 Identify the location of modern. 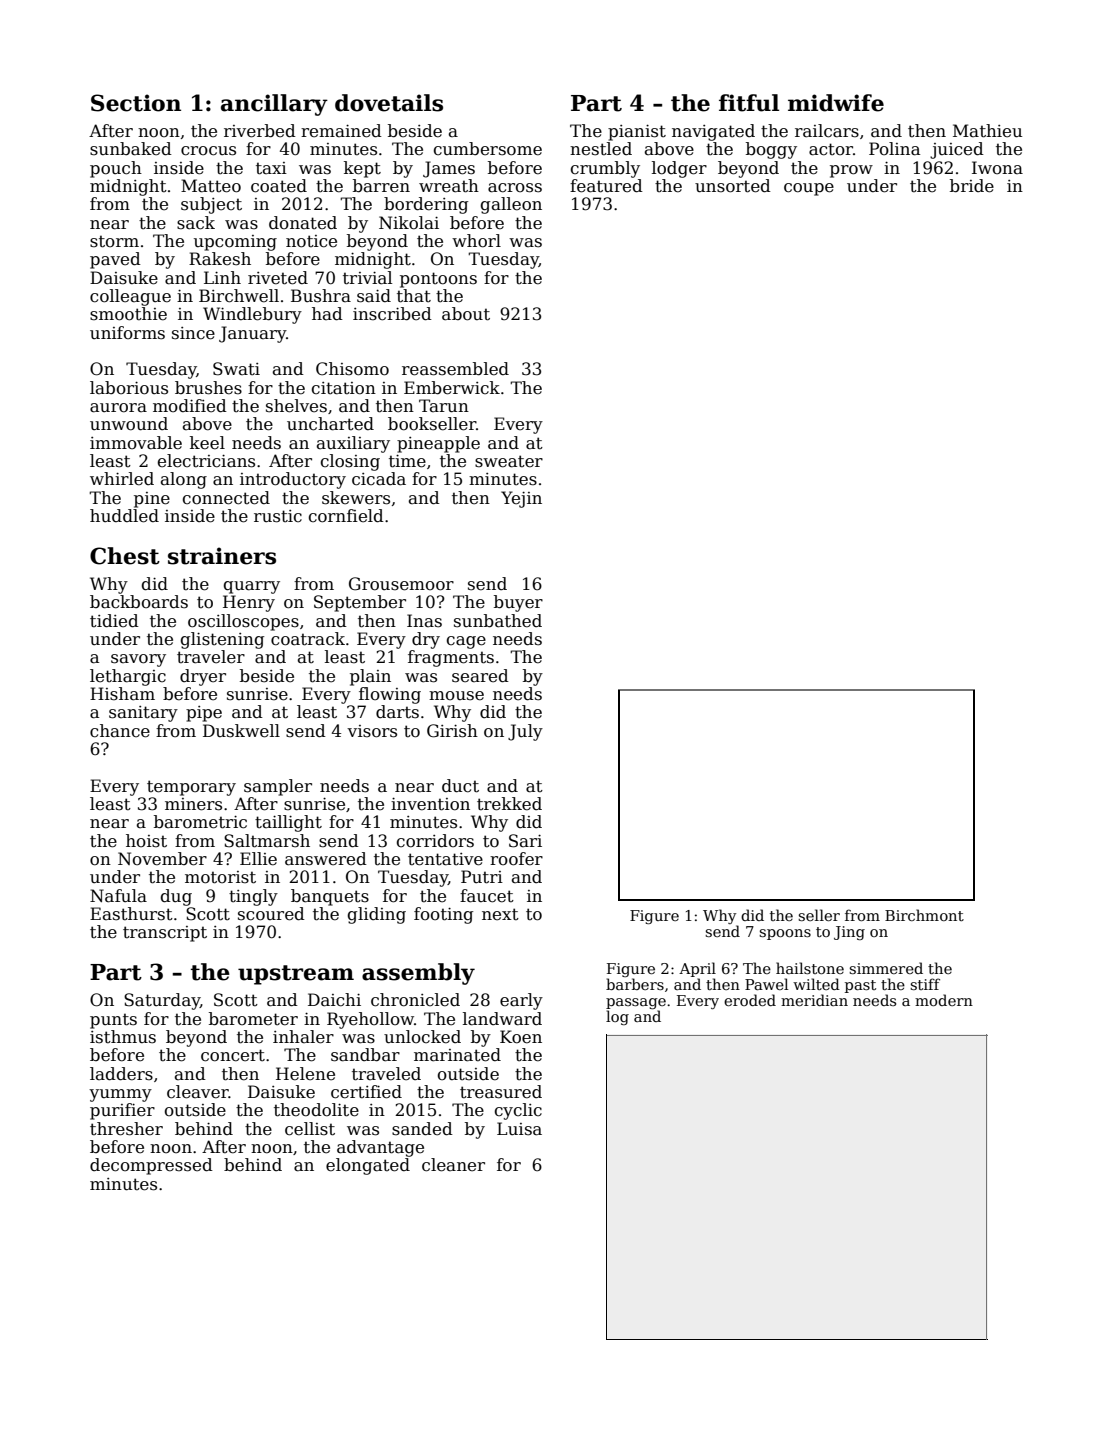
(944, 1000).
